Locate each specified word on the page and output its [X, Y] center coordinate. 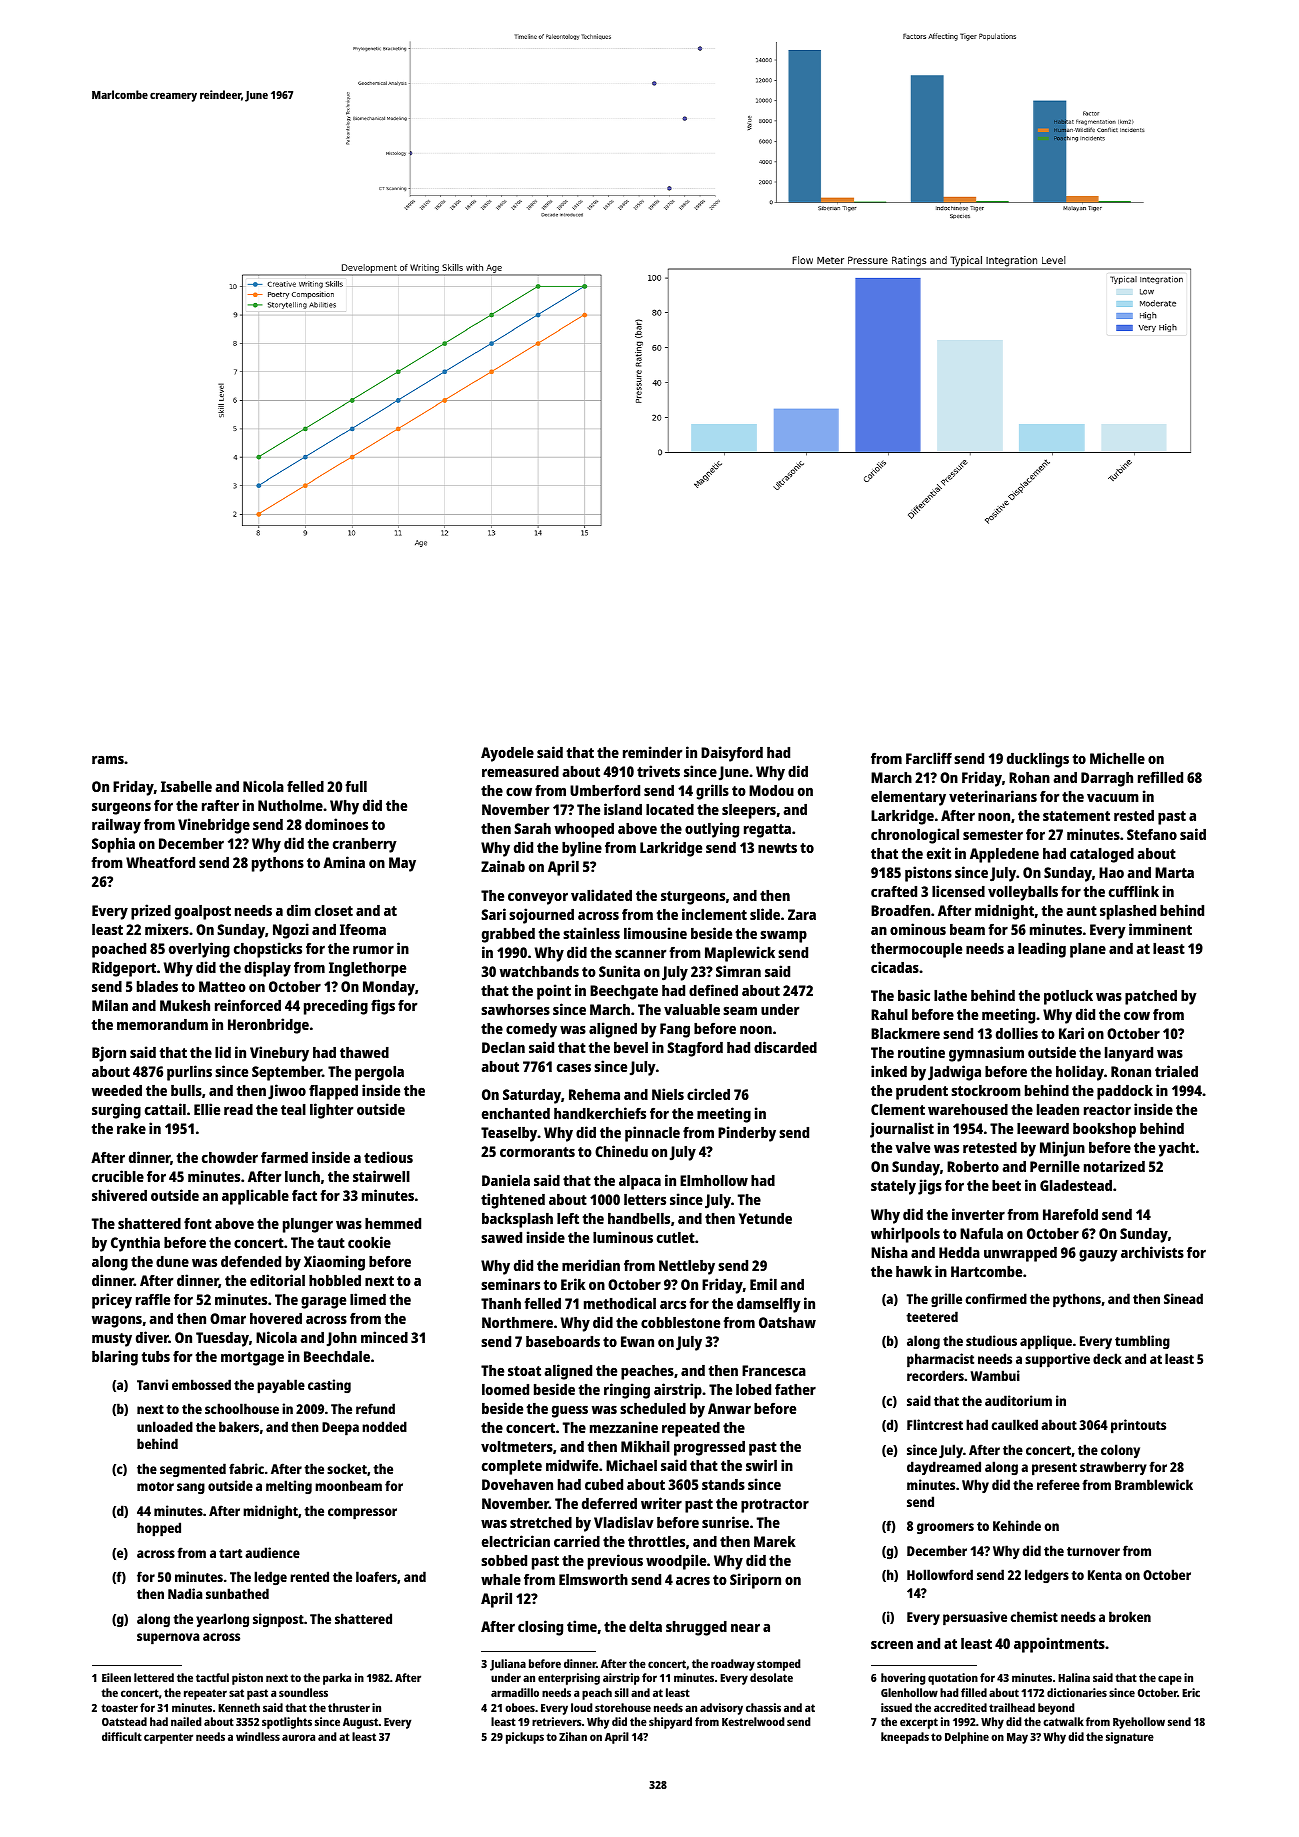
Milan [110, 1005]
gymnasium [986, 1054]
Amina [344, 862]
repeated [691, 1429]
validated [601, 895]
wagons [117, 1322]
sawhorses [515, 1009]
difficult [122, 1736]
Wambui [995, 1375]
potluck [1068, 997]
